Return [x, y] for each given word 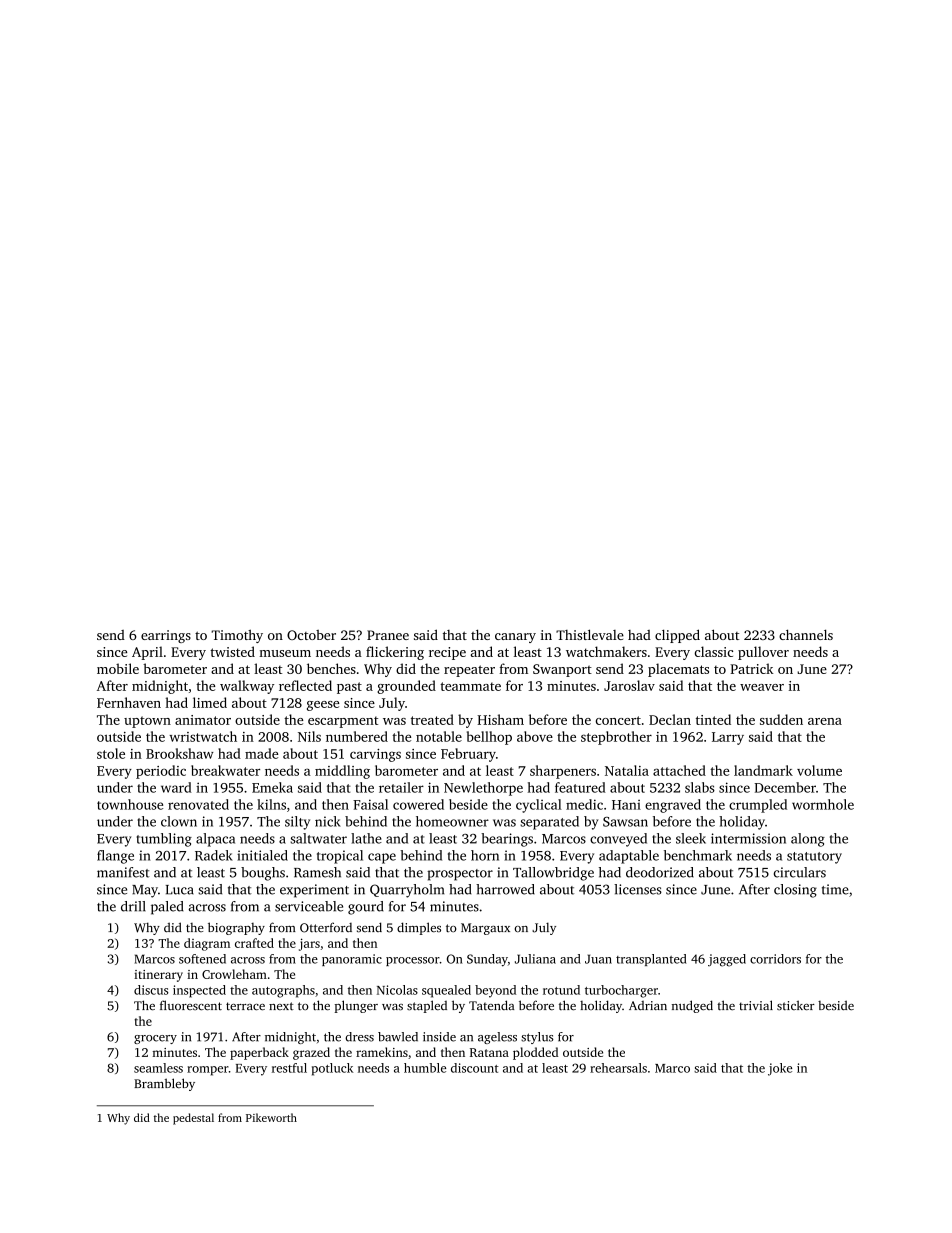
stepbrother [616, 738]
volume [819, 770]
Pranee [388, 635]
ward [176, 787]
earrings [166, 636]
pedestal [193, 1119]
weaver [762, 687]
